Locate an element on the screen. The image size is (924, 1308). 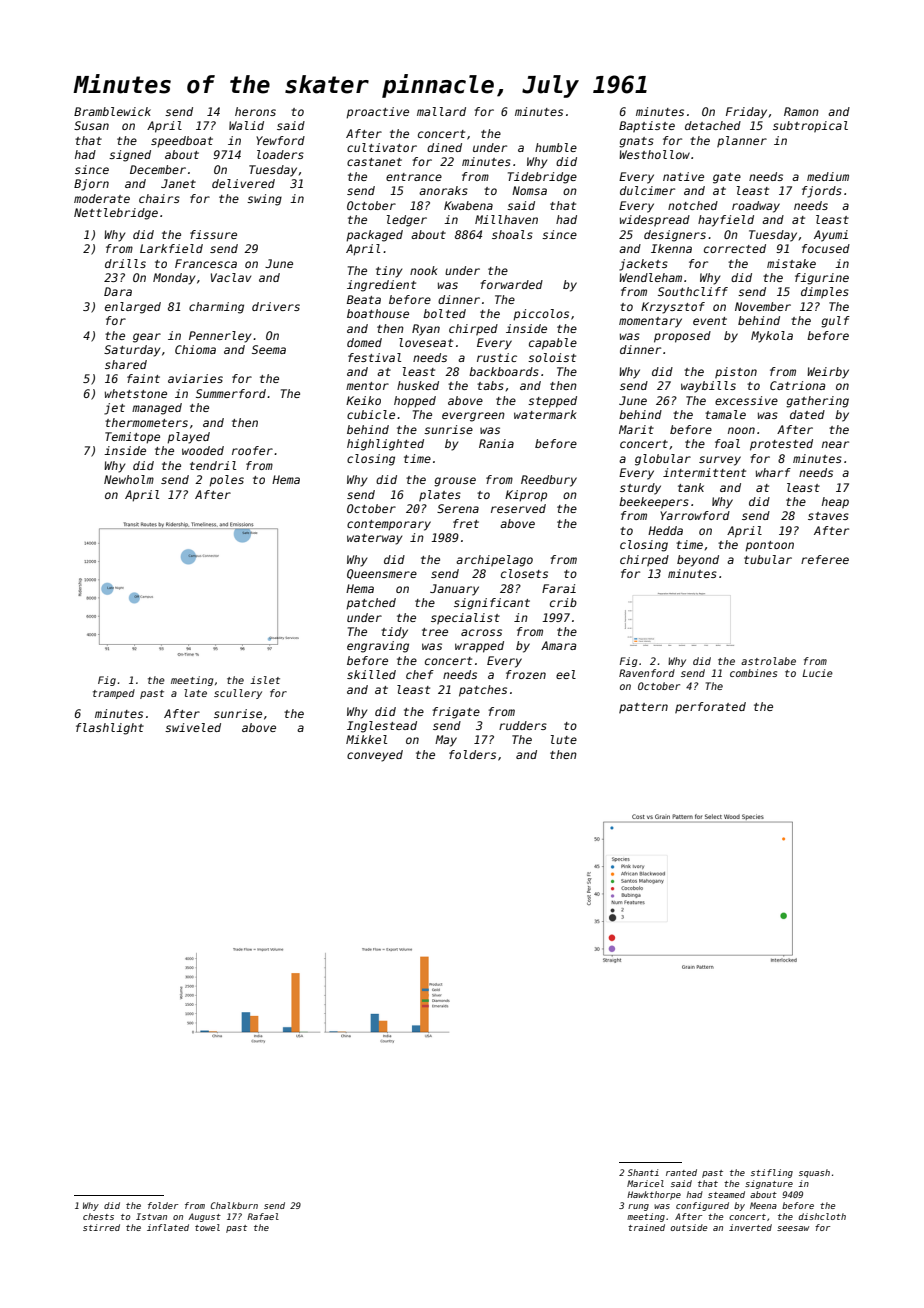
Dara is located at coordinates (118, 291).
